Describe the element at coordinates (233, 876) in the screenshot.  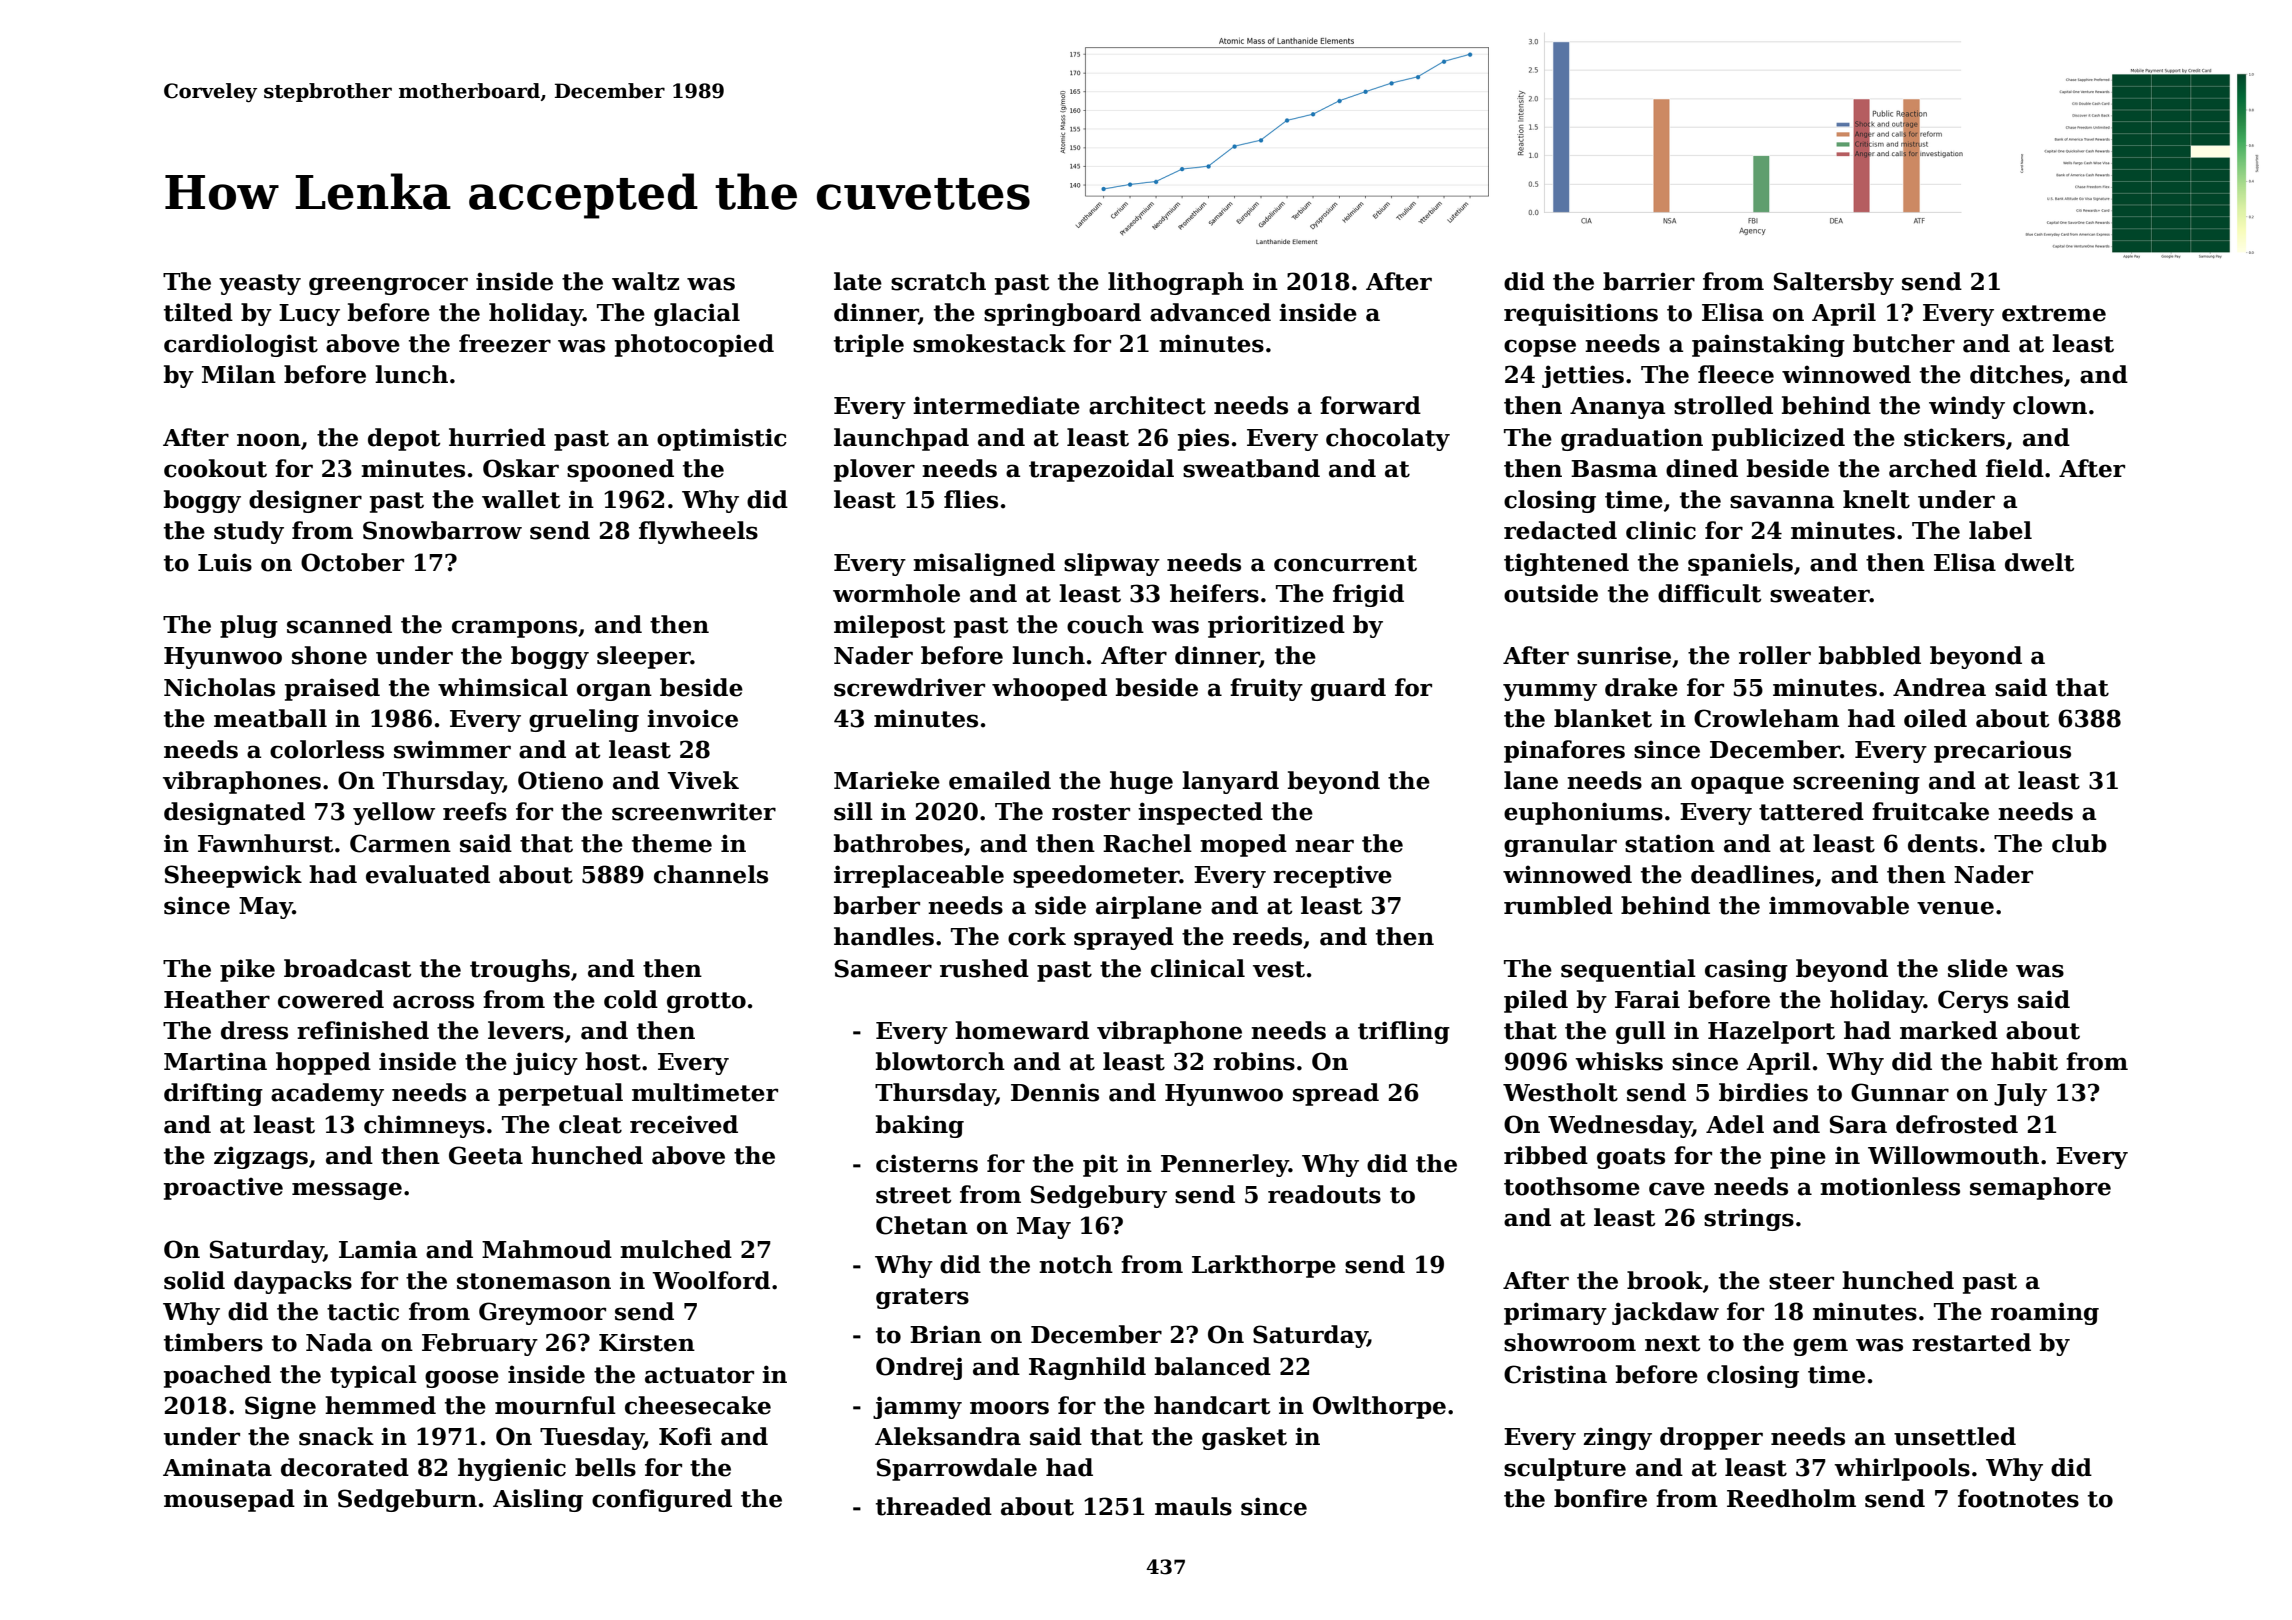
I see `Sheepwick` at that location.
